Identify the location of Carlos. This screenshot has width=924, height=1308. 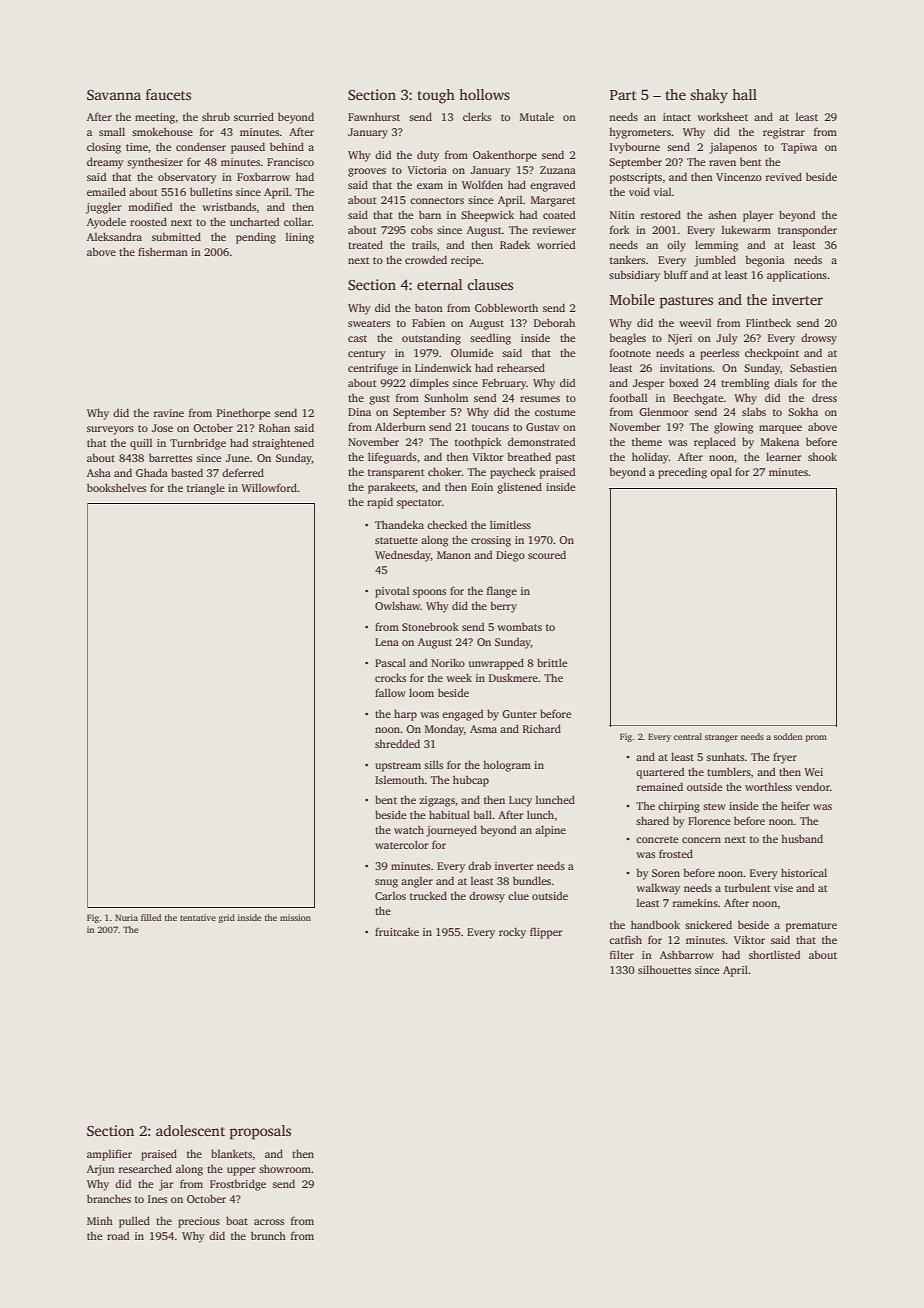
(390, 896).
